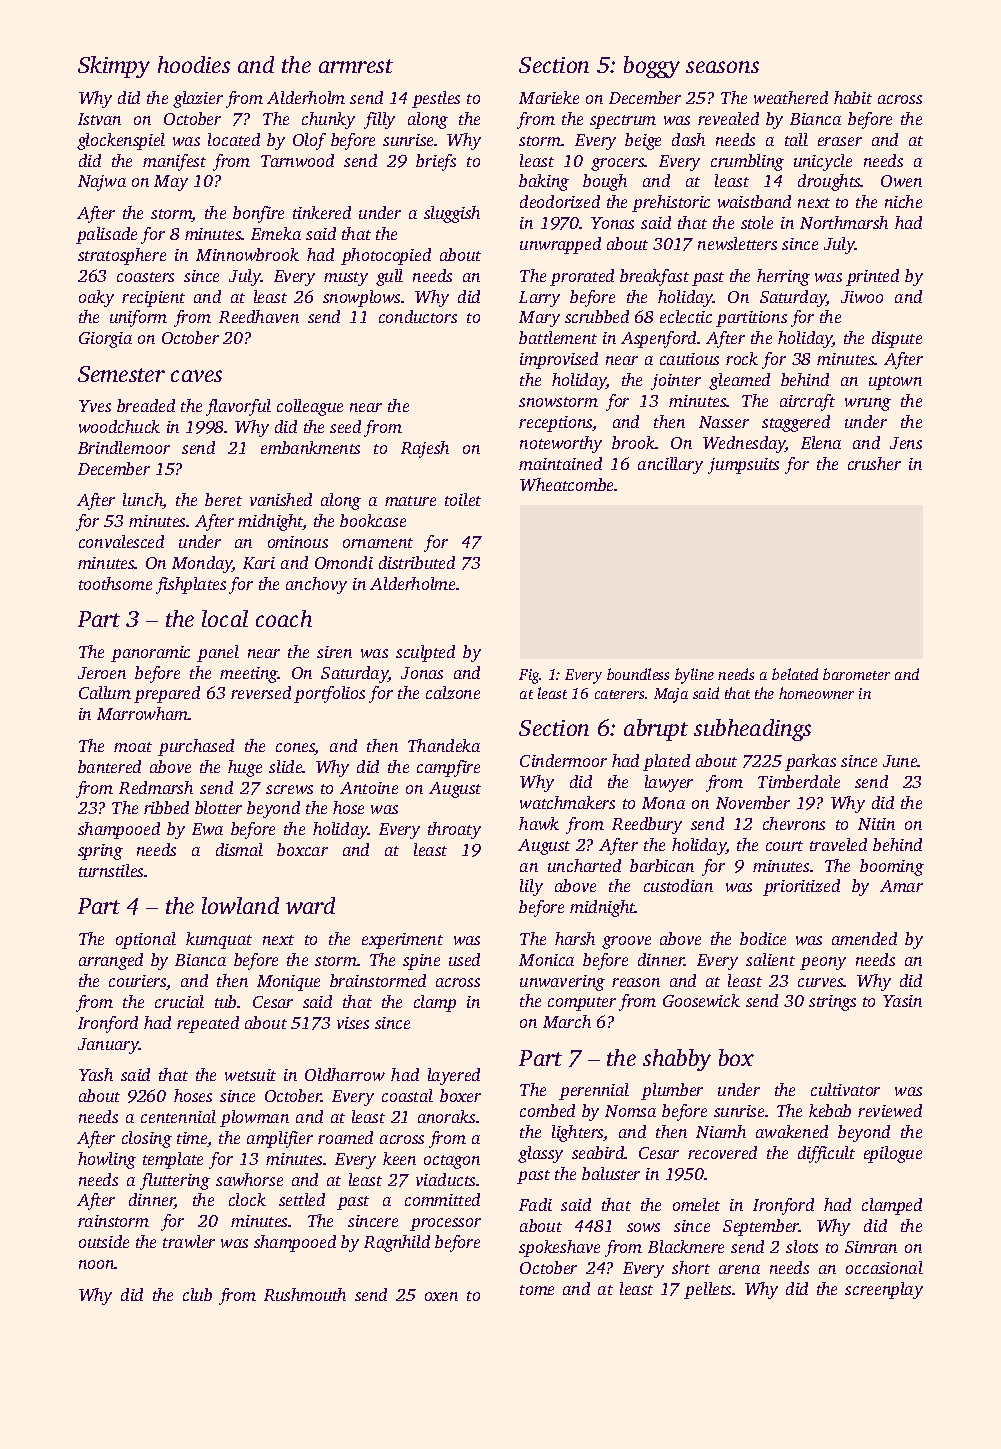  Describe the element at coordinates (652, 67) in the screenshot. I see `boggy` at that location.
